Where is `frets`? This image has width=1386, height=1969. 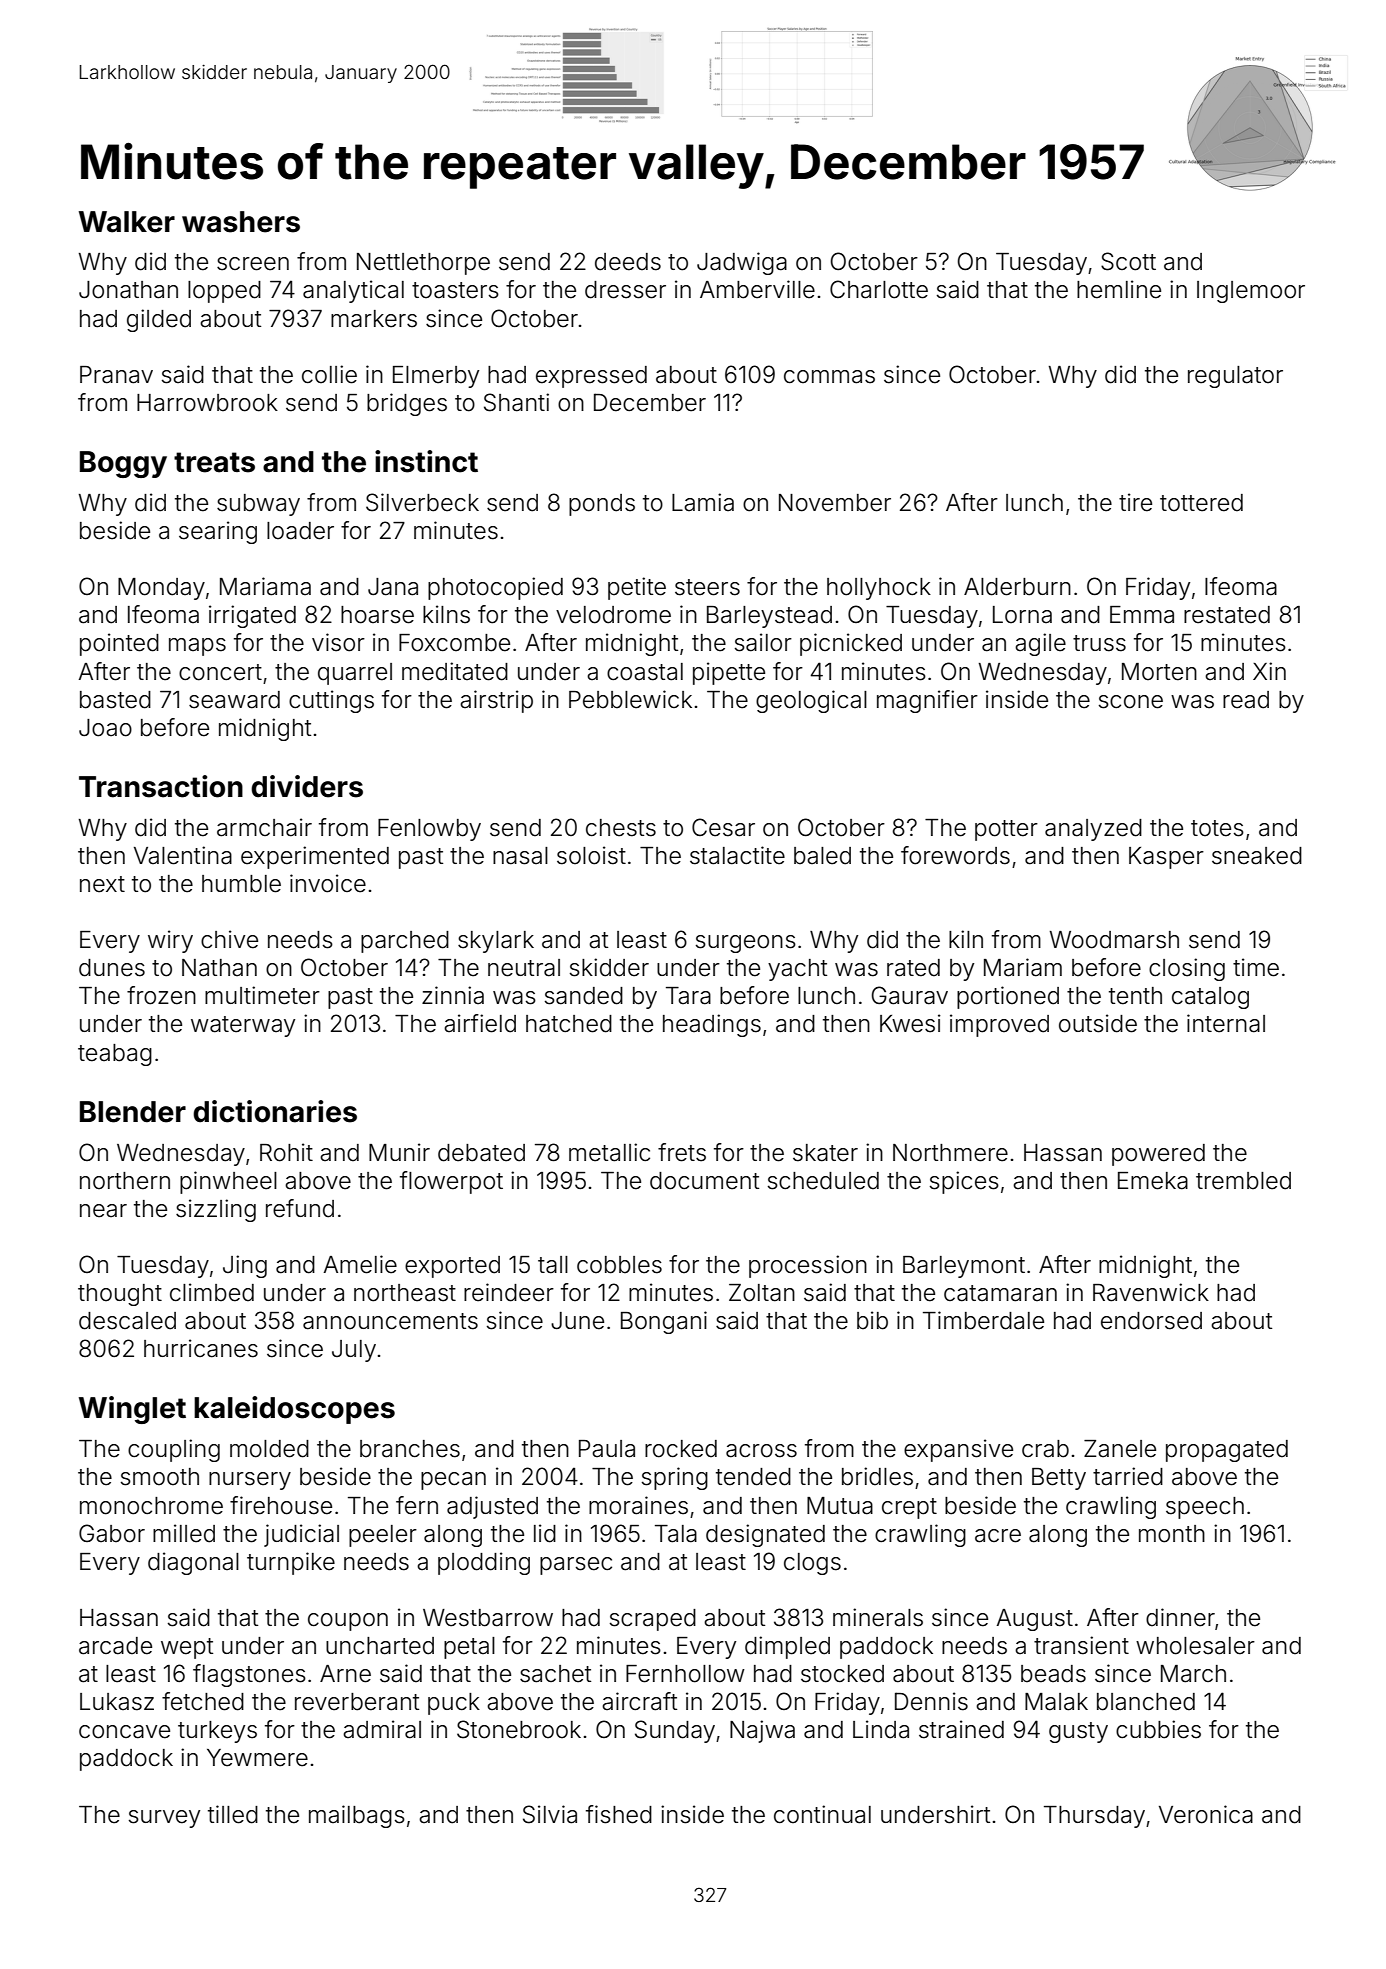
frets is located at coordinates (682, 1152).
